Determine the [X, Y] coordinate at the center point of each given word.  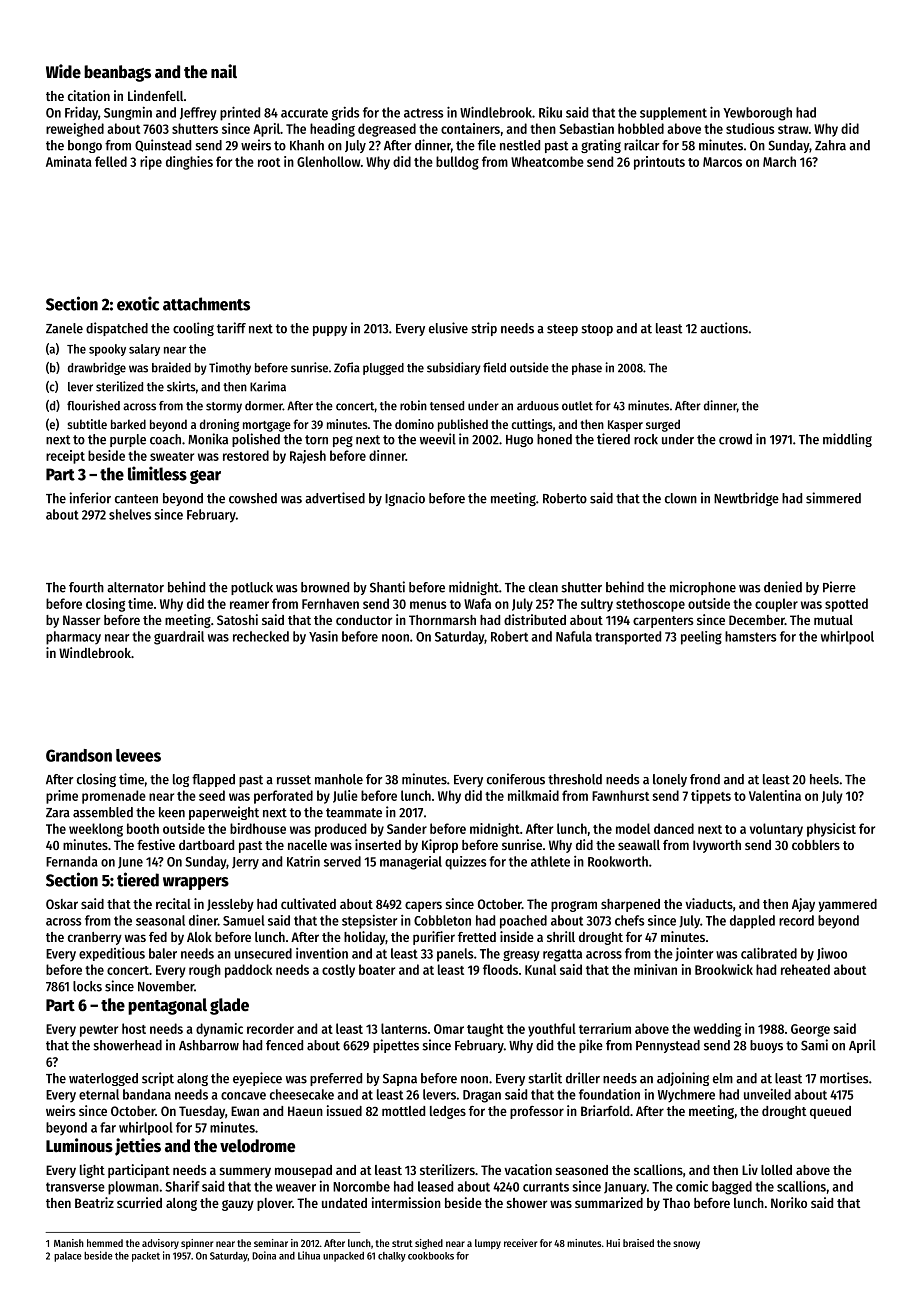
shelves [130, 514]
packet [146, 1257]
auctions [724, 328]
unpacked [343, 1257]
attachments [206, 304]
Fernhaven [330, 603]
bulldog [457, 163]
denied [783, 587]
